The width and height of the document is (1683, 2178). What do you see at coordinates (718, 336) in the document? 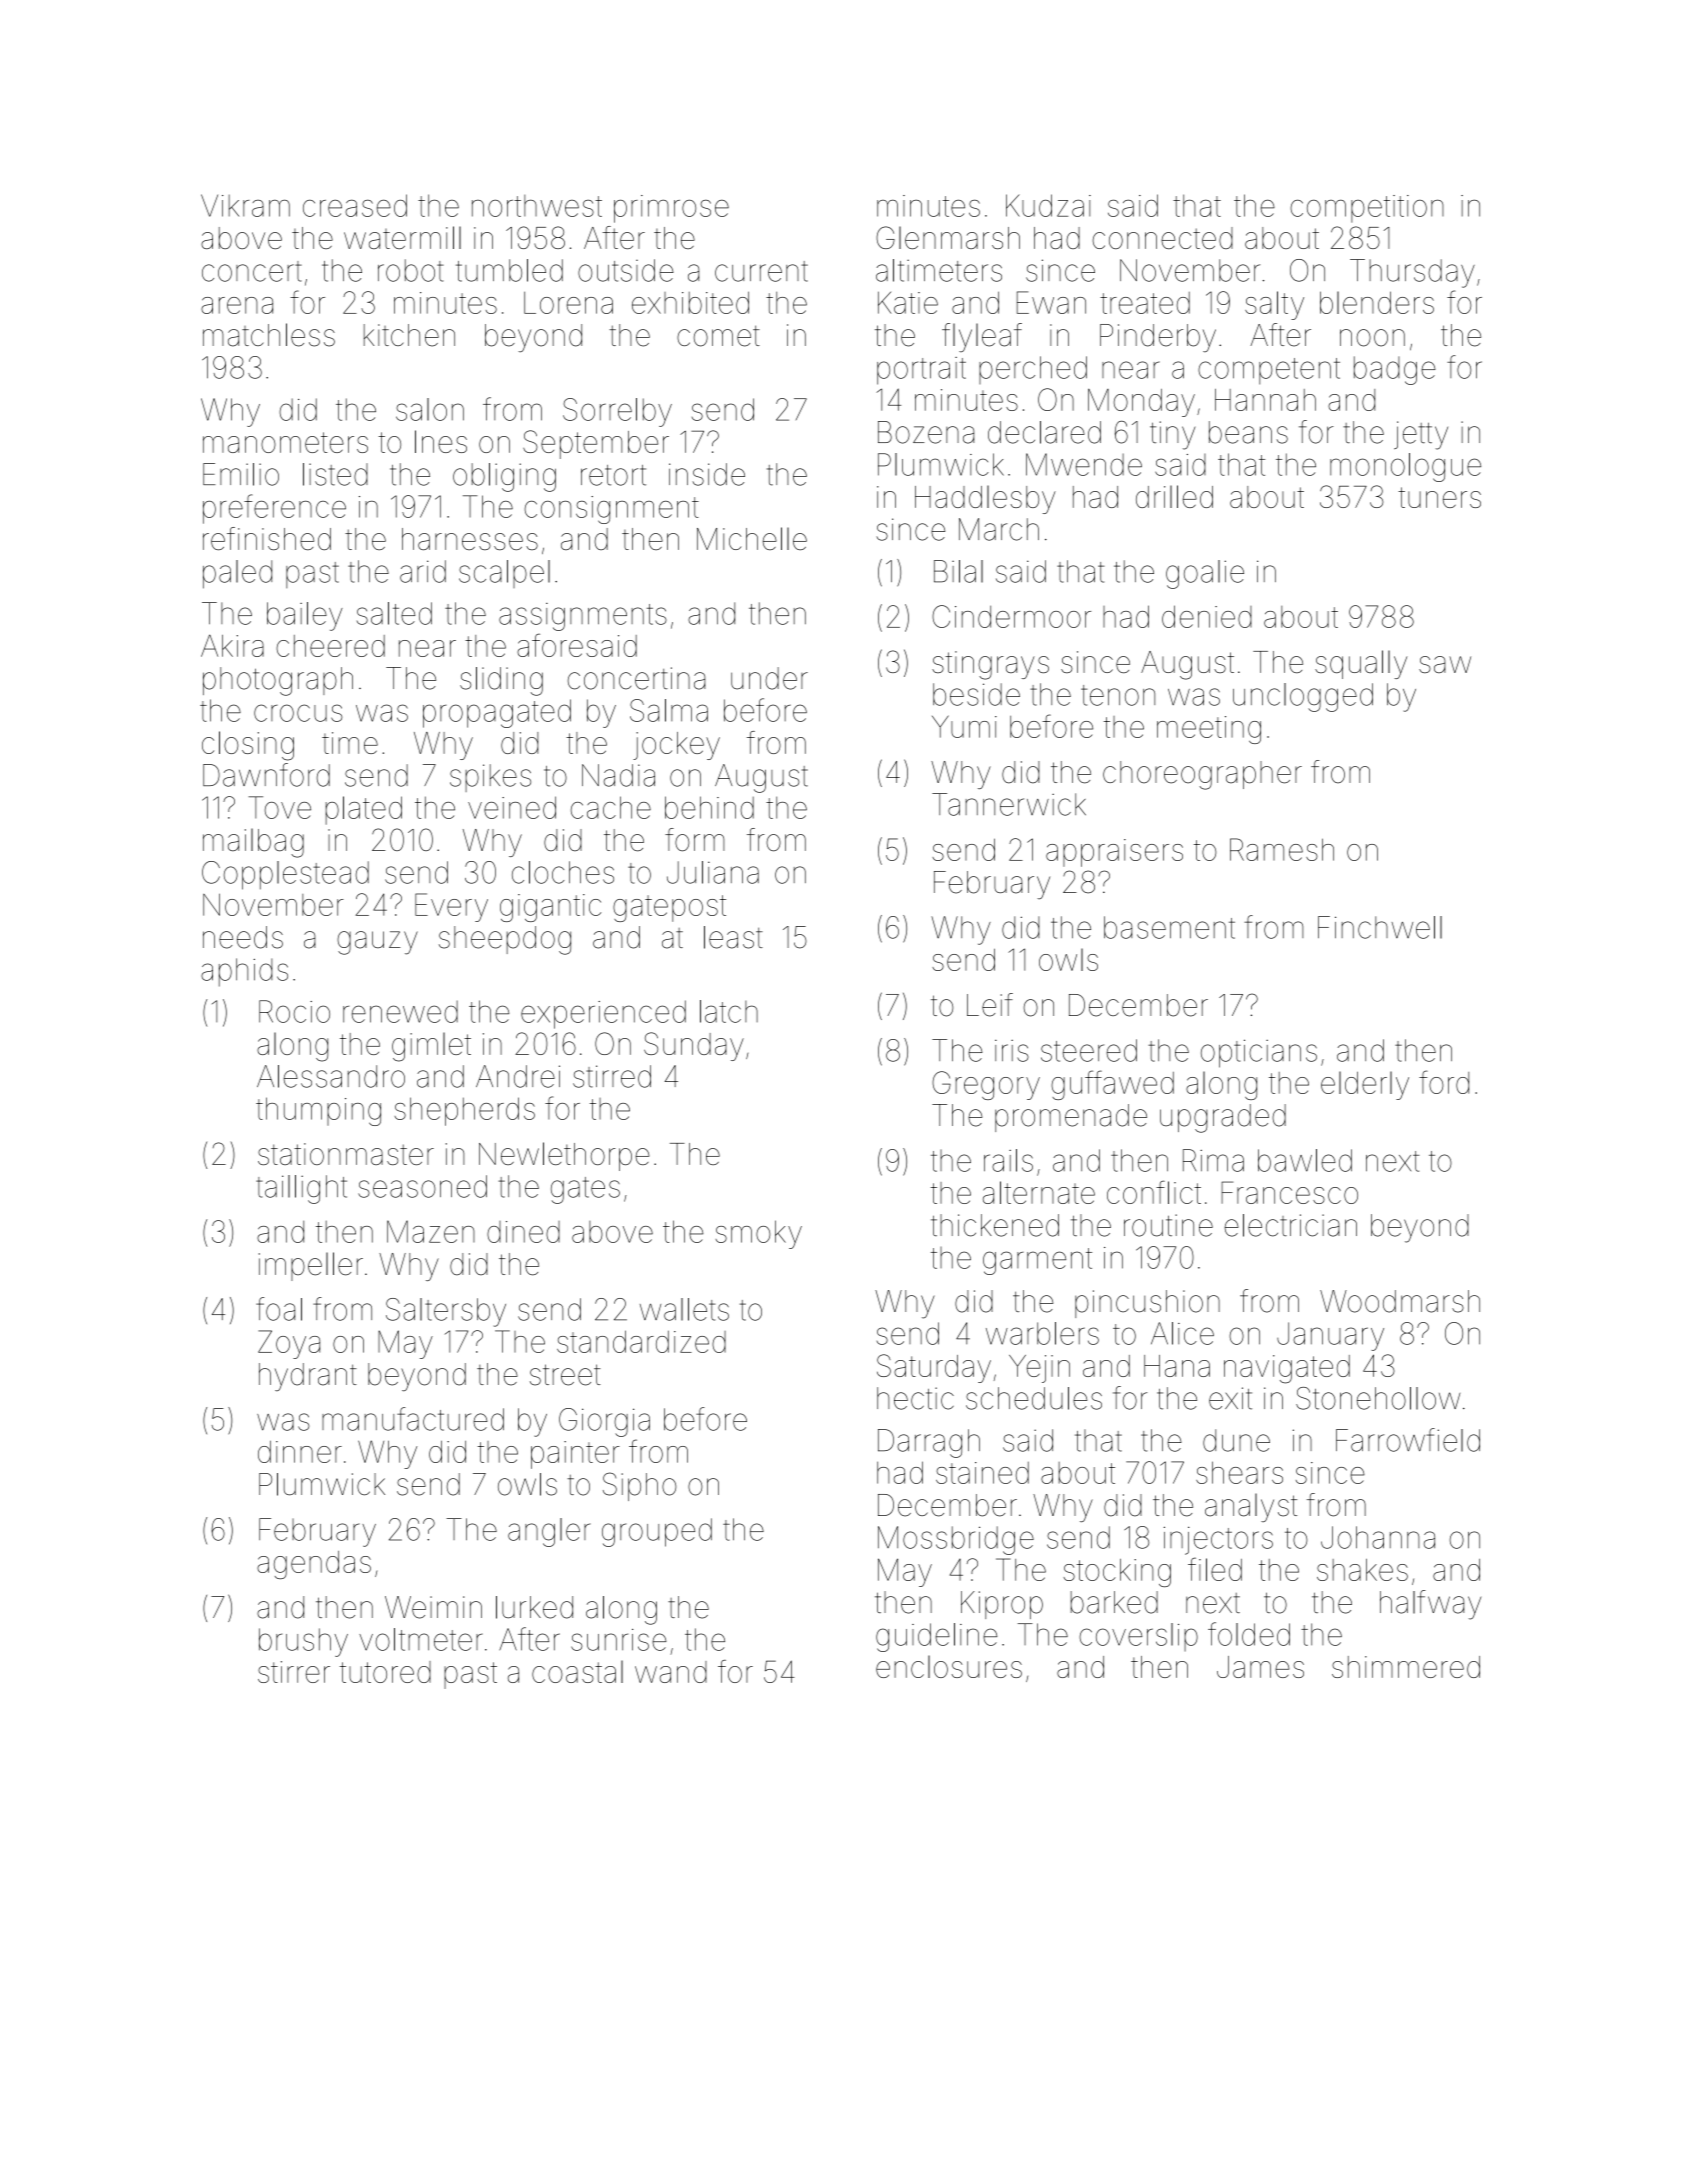
I see `comet` at bounding box center [718, 336].
